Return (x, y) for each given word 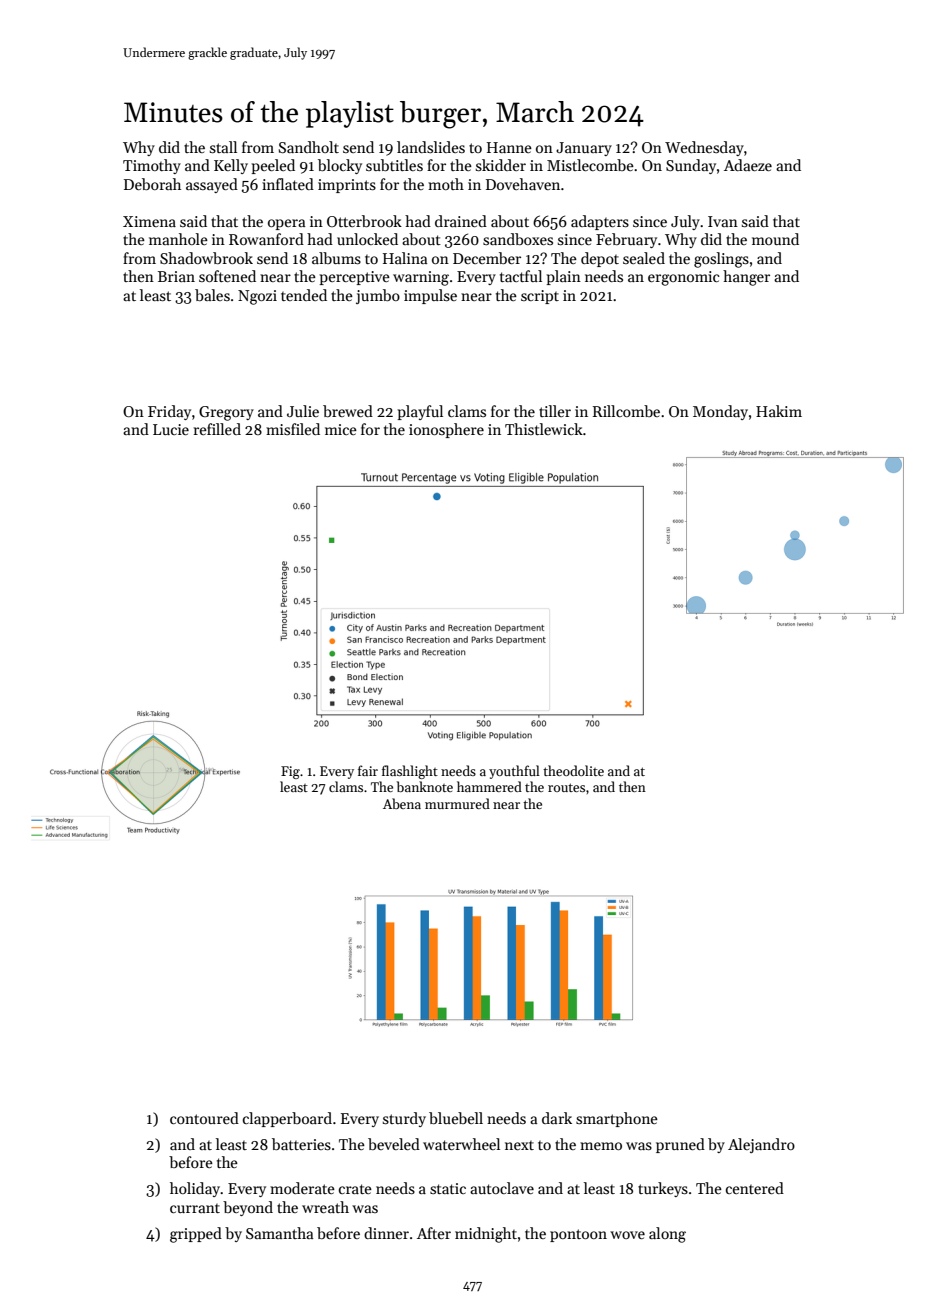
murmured (457, 803)
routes (566, 787)
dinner (386, 1233)
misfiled (293, 429)
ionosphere (446, 430)
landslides (431, 147)
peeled (273, 166)
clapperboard (287, 1119)
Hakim (779, 411)
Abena (402, 803)
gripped (196, 1235)
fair (368, 770)
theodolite (573, 770)
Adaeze (748, 165)
